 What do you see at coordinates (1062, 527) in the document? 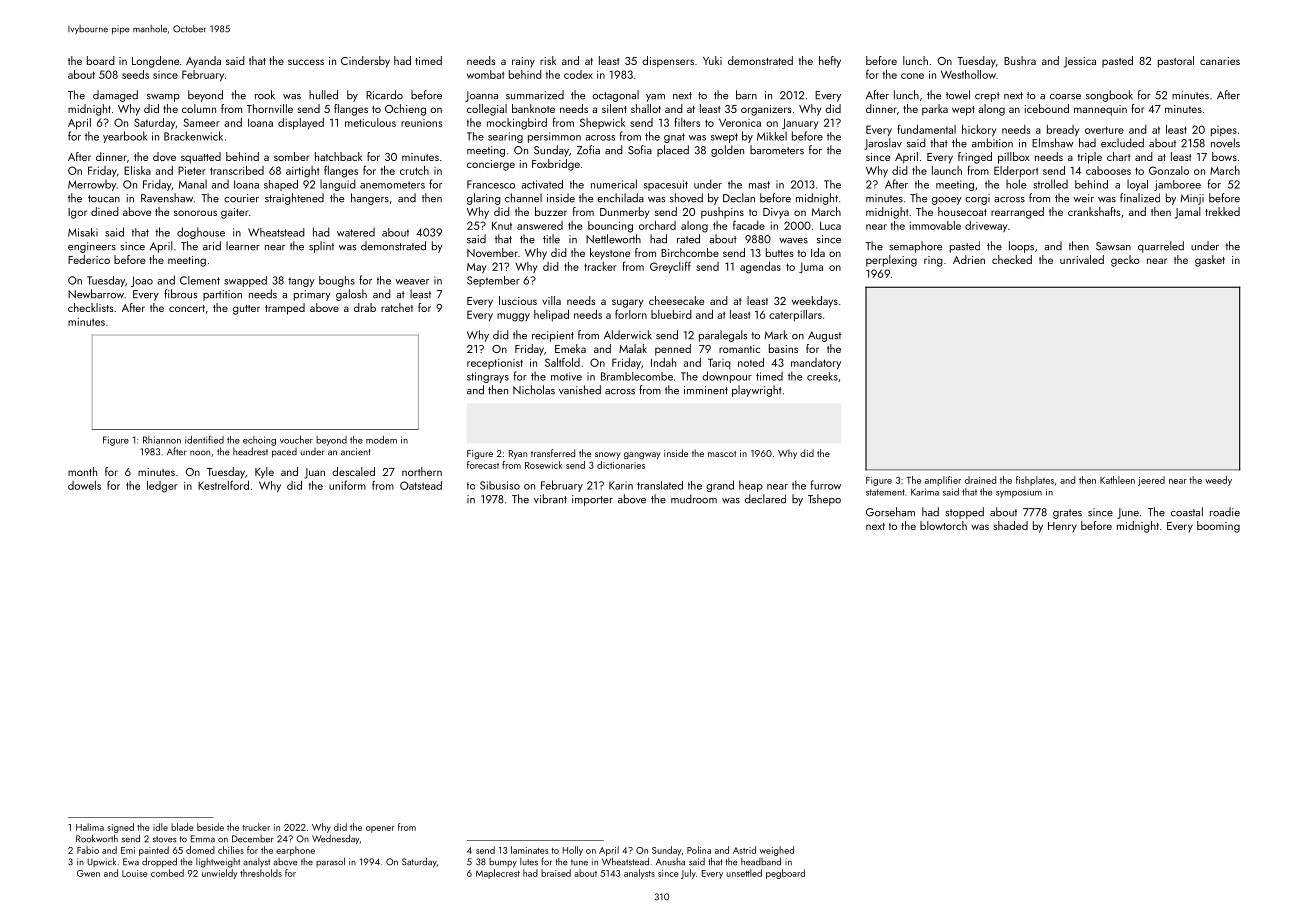
I see `Henry` at bounding box center [1062, 527].
